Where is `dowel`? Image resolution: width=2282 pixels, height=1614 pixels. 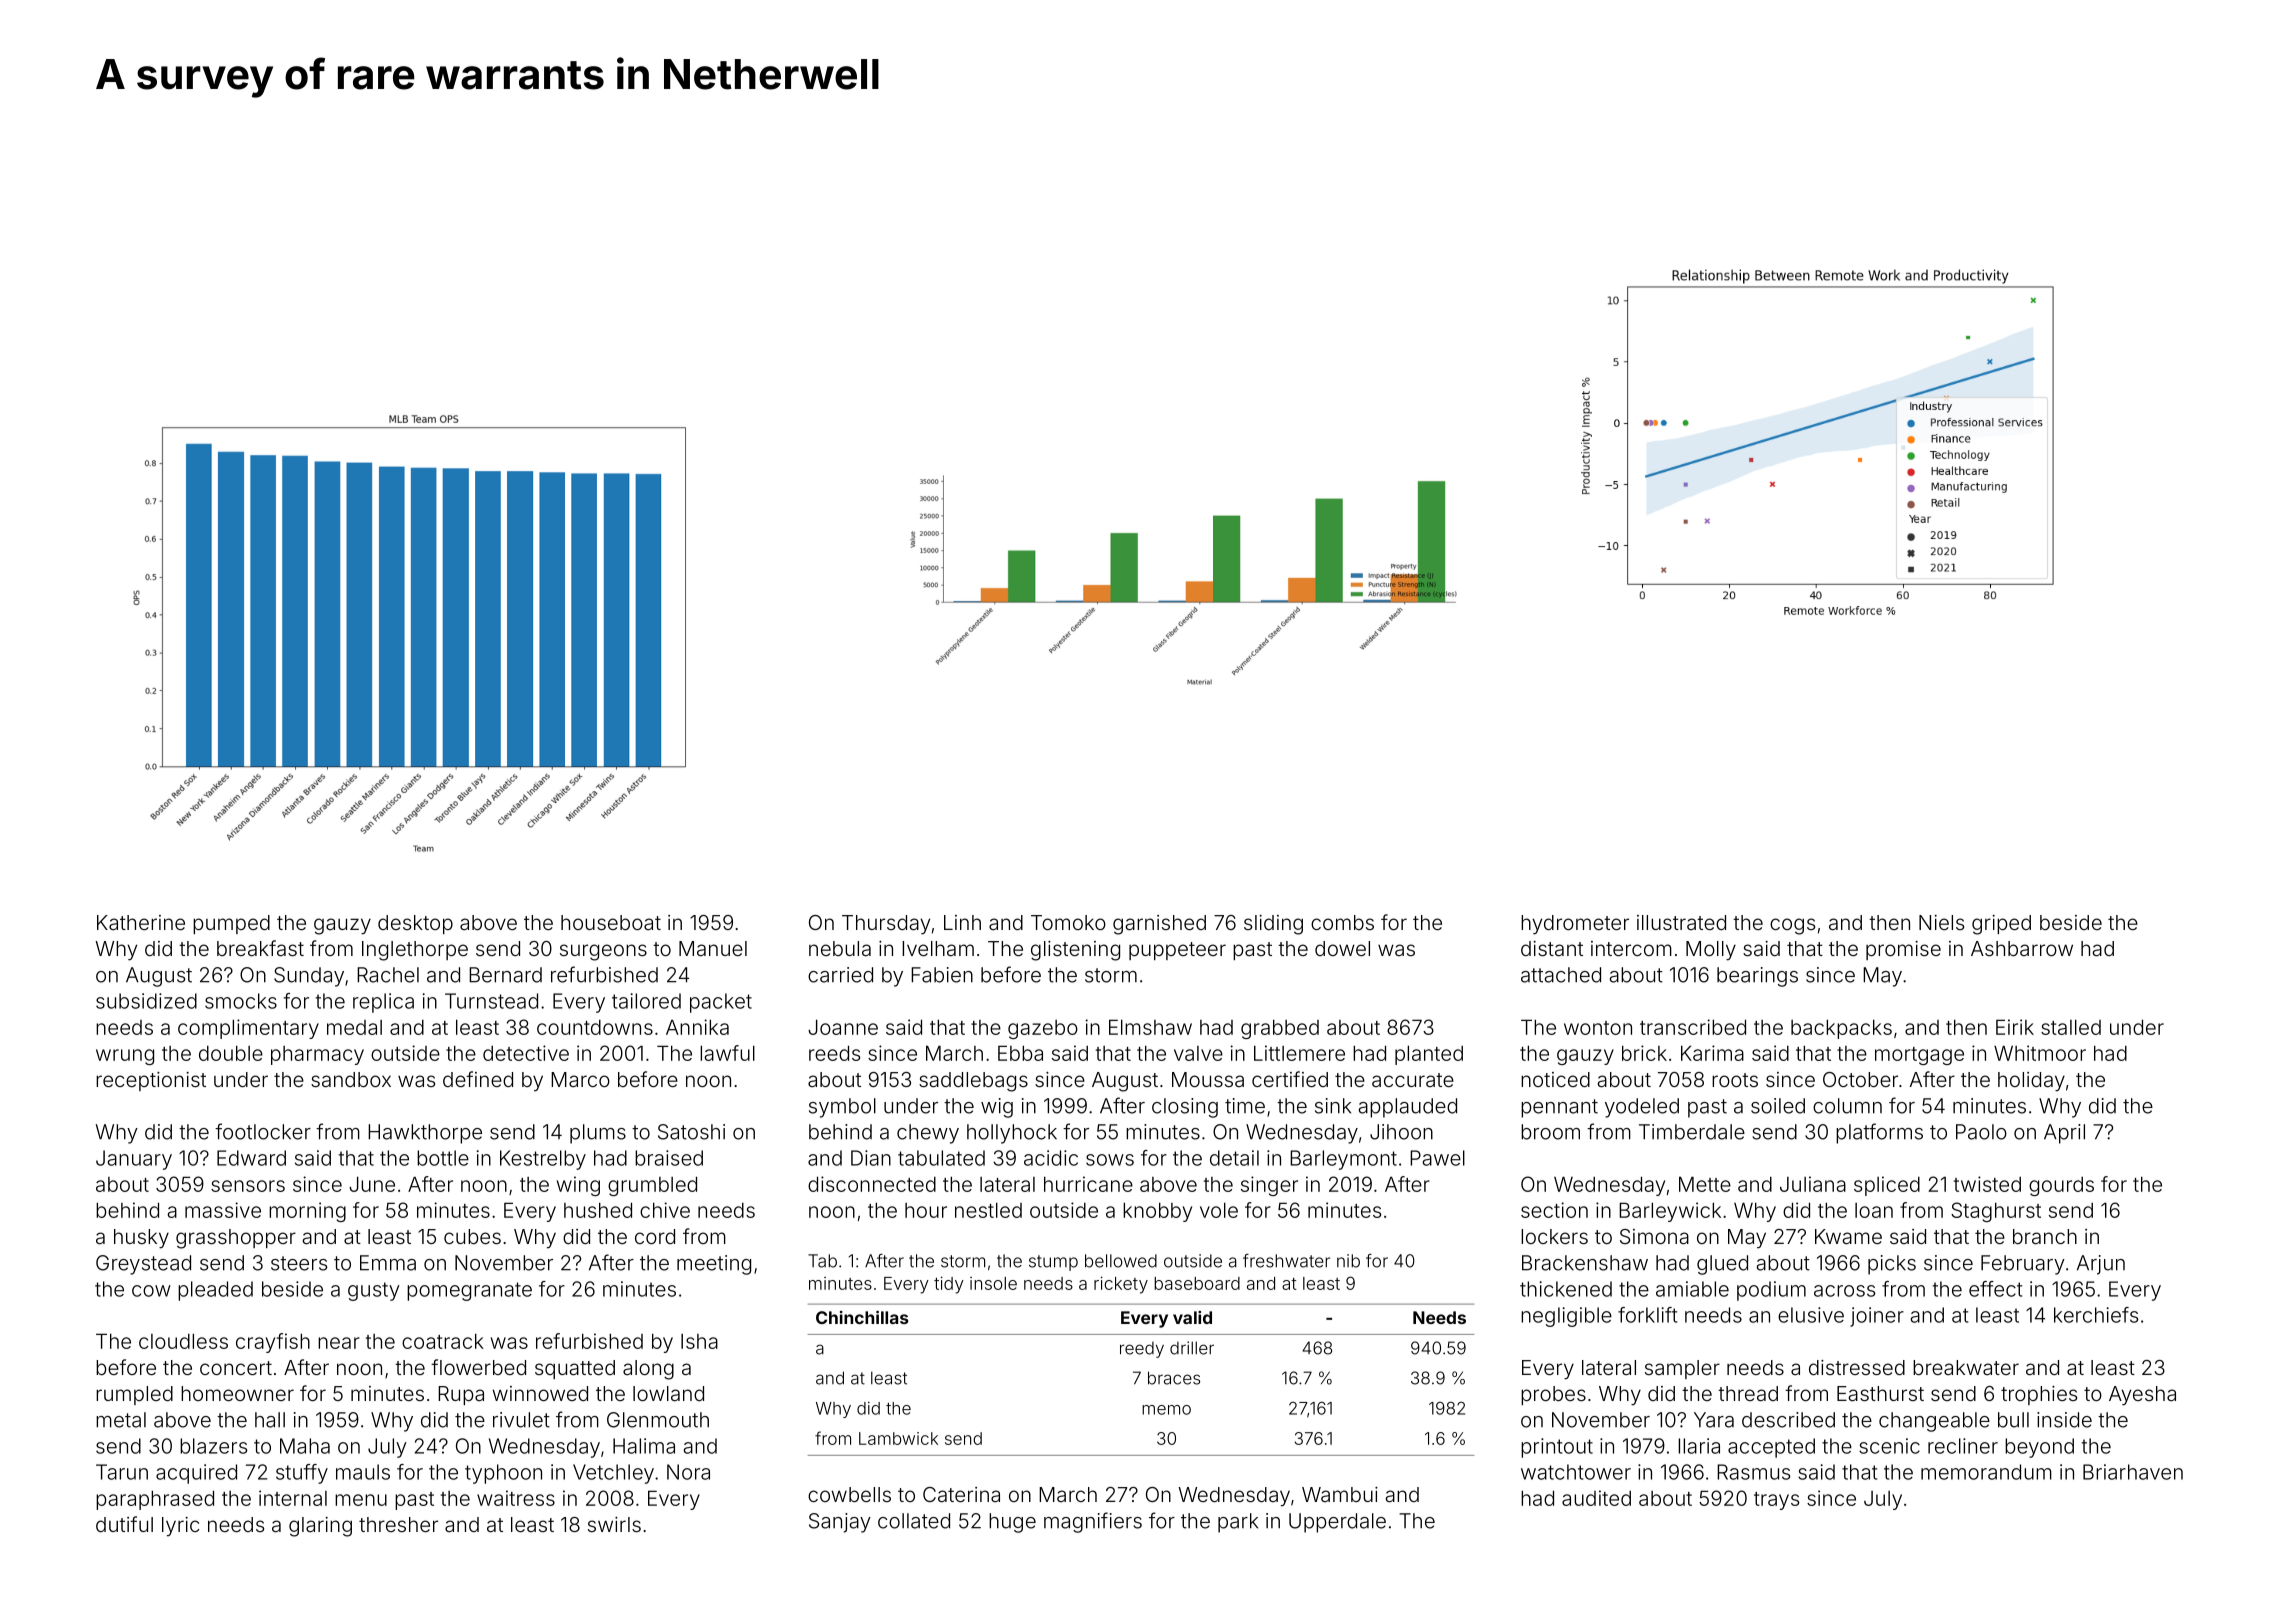
dowel is located at coordinates (1342, 948).
